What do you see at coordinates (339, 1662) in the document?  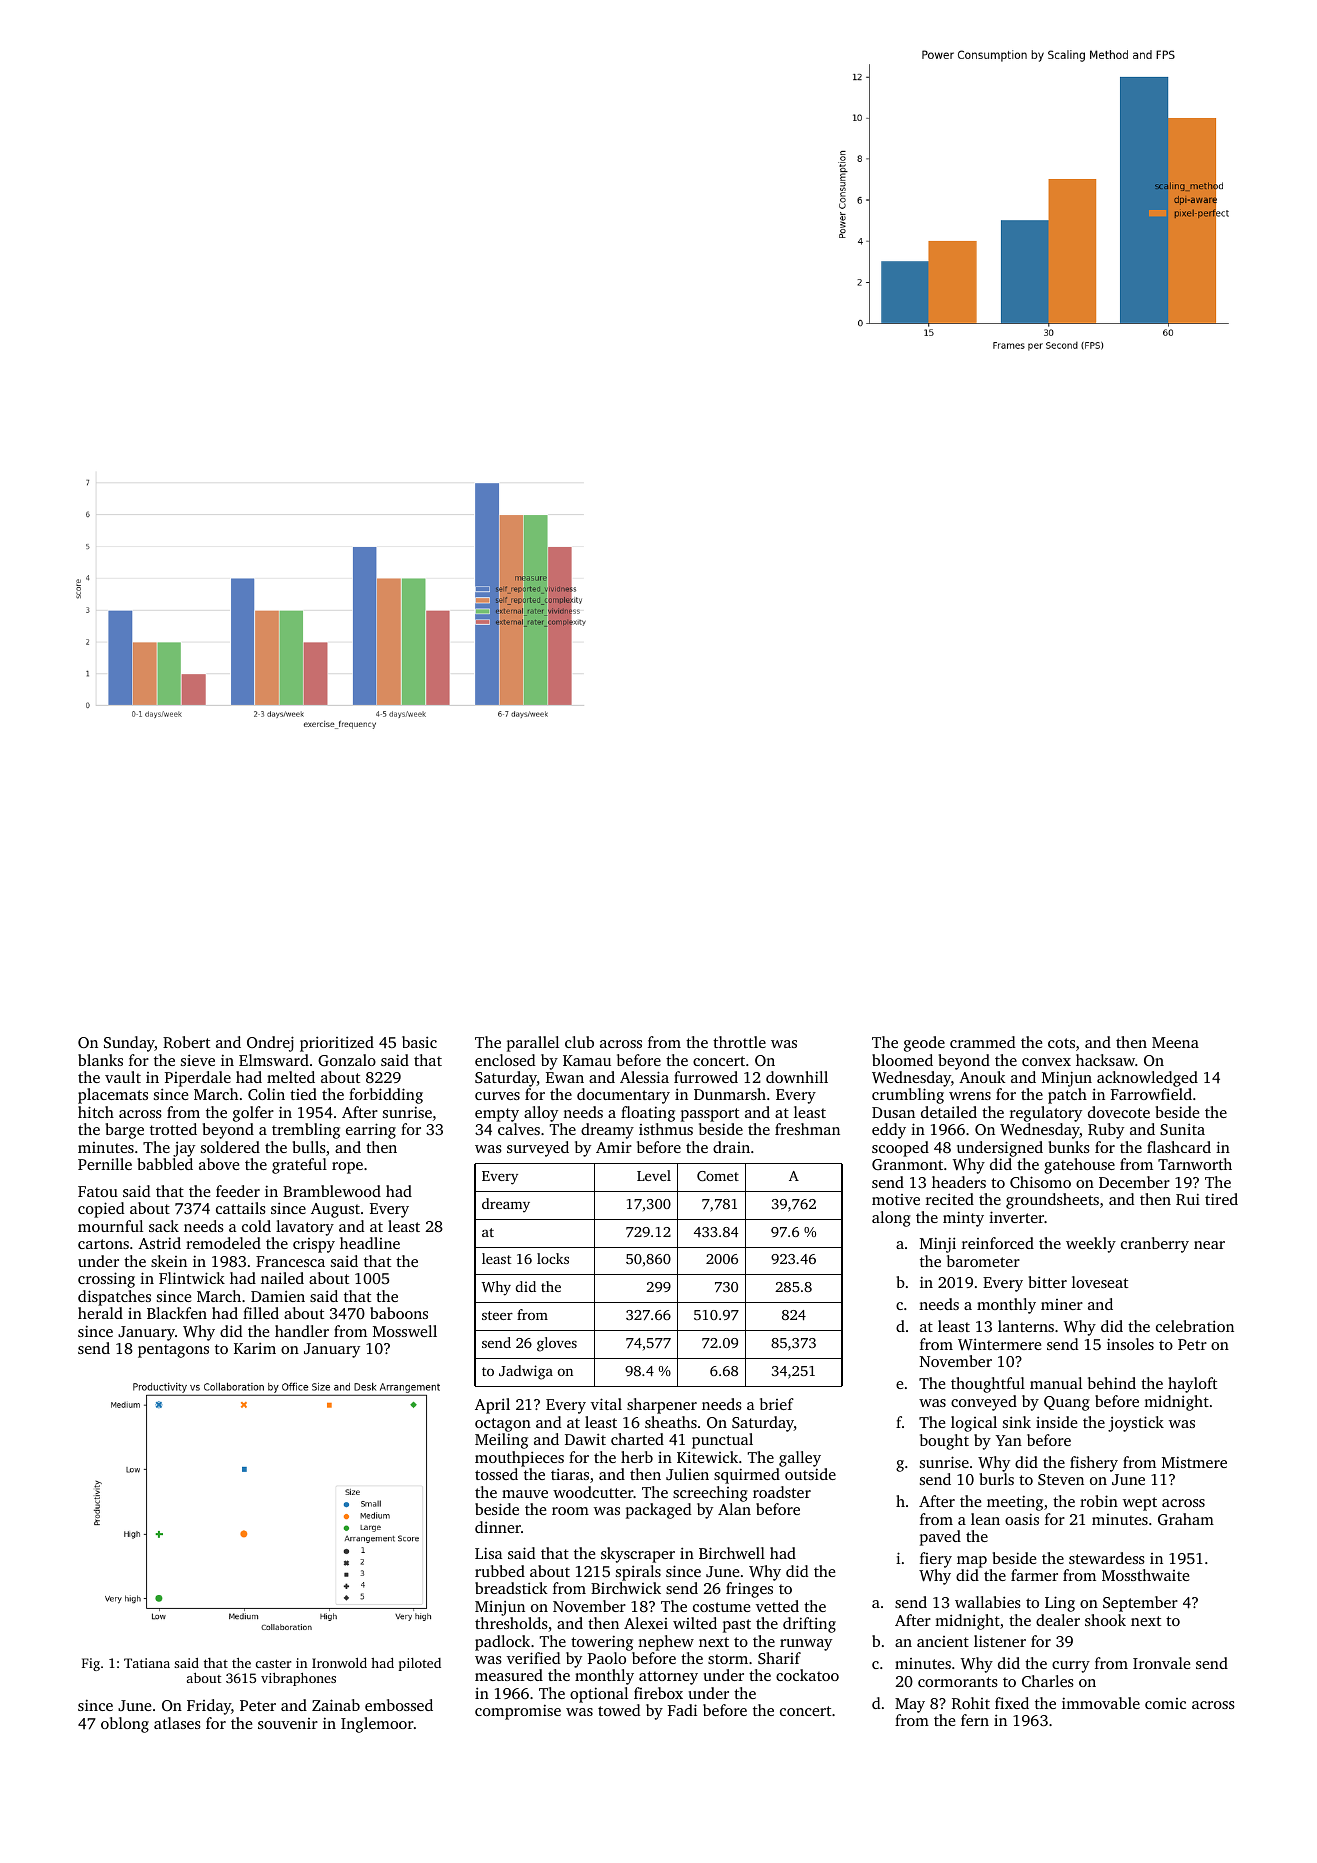 I see `Ironwold` at bounding box center [339, 1662].
